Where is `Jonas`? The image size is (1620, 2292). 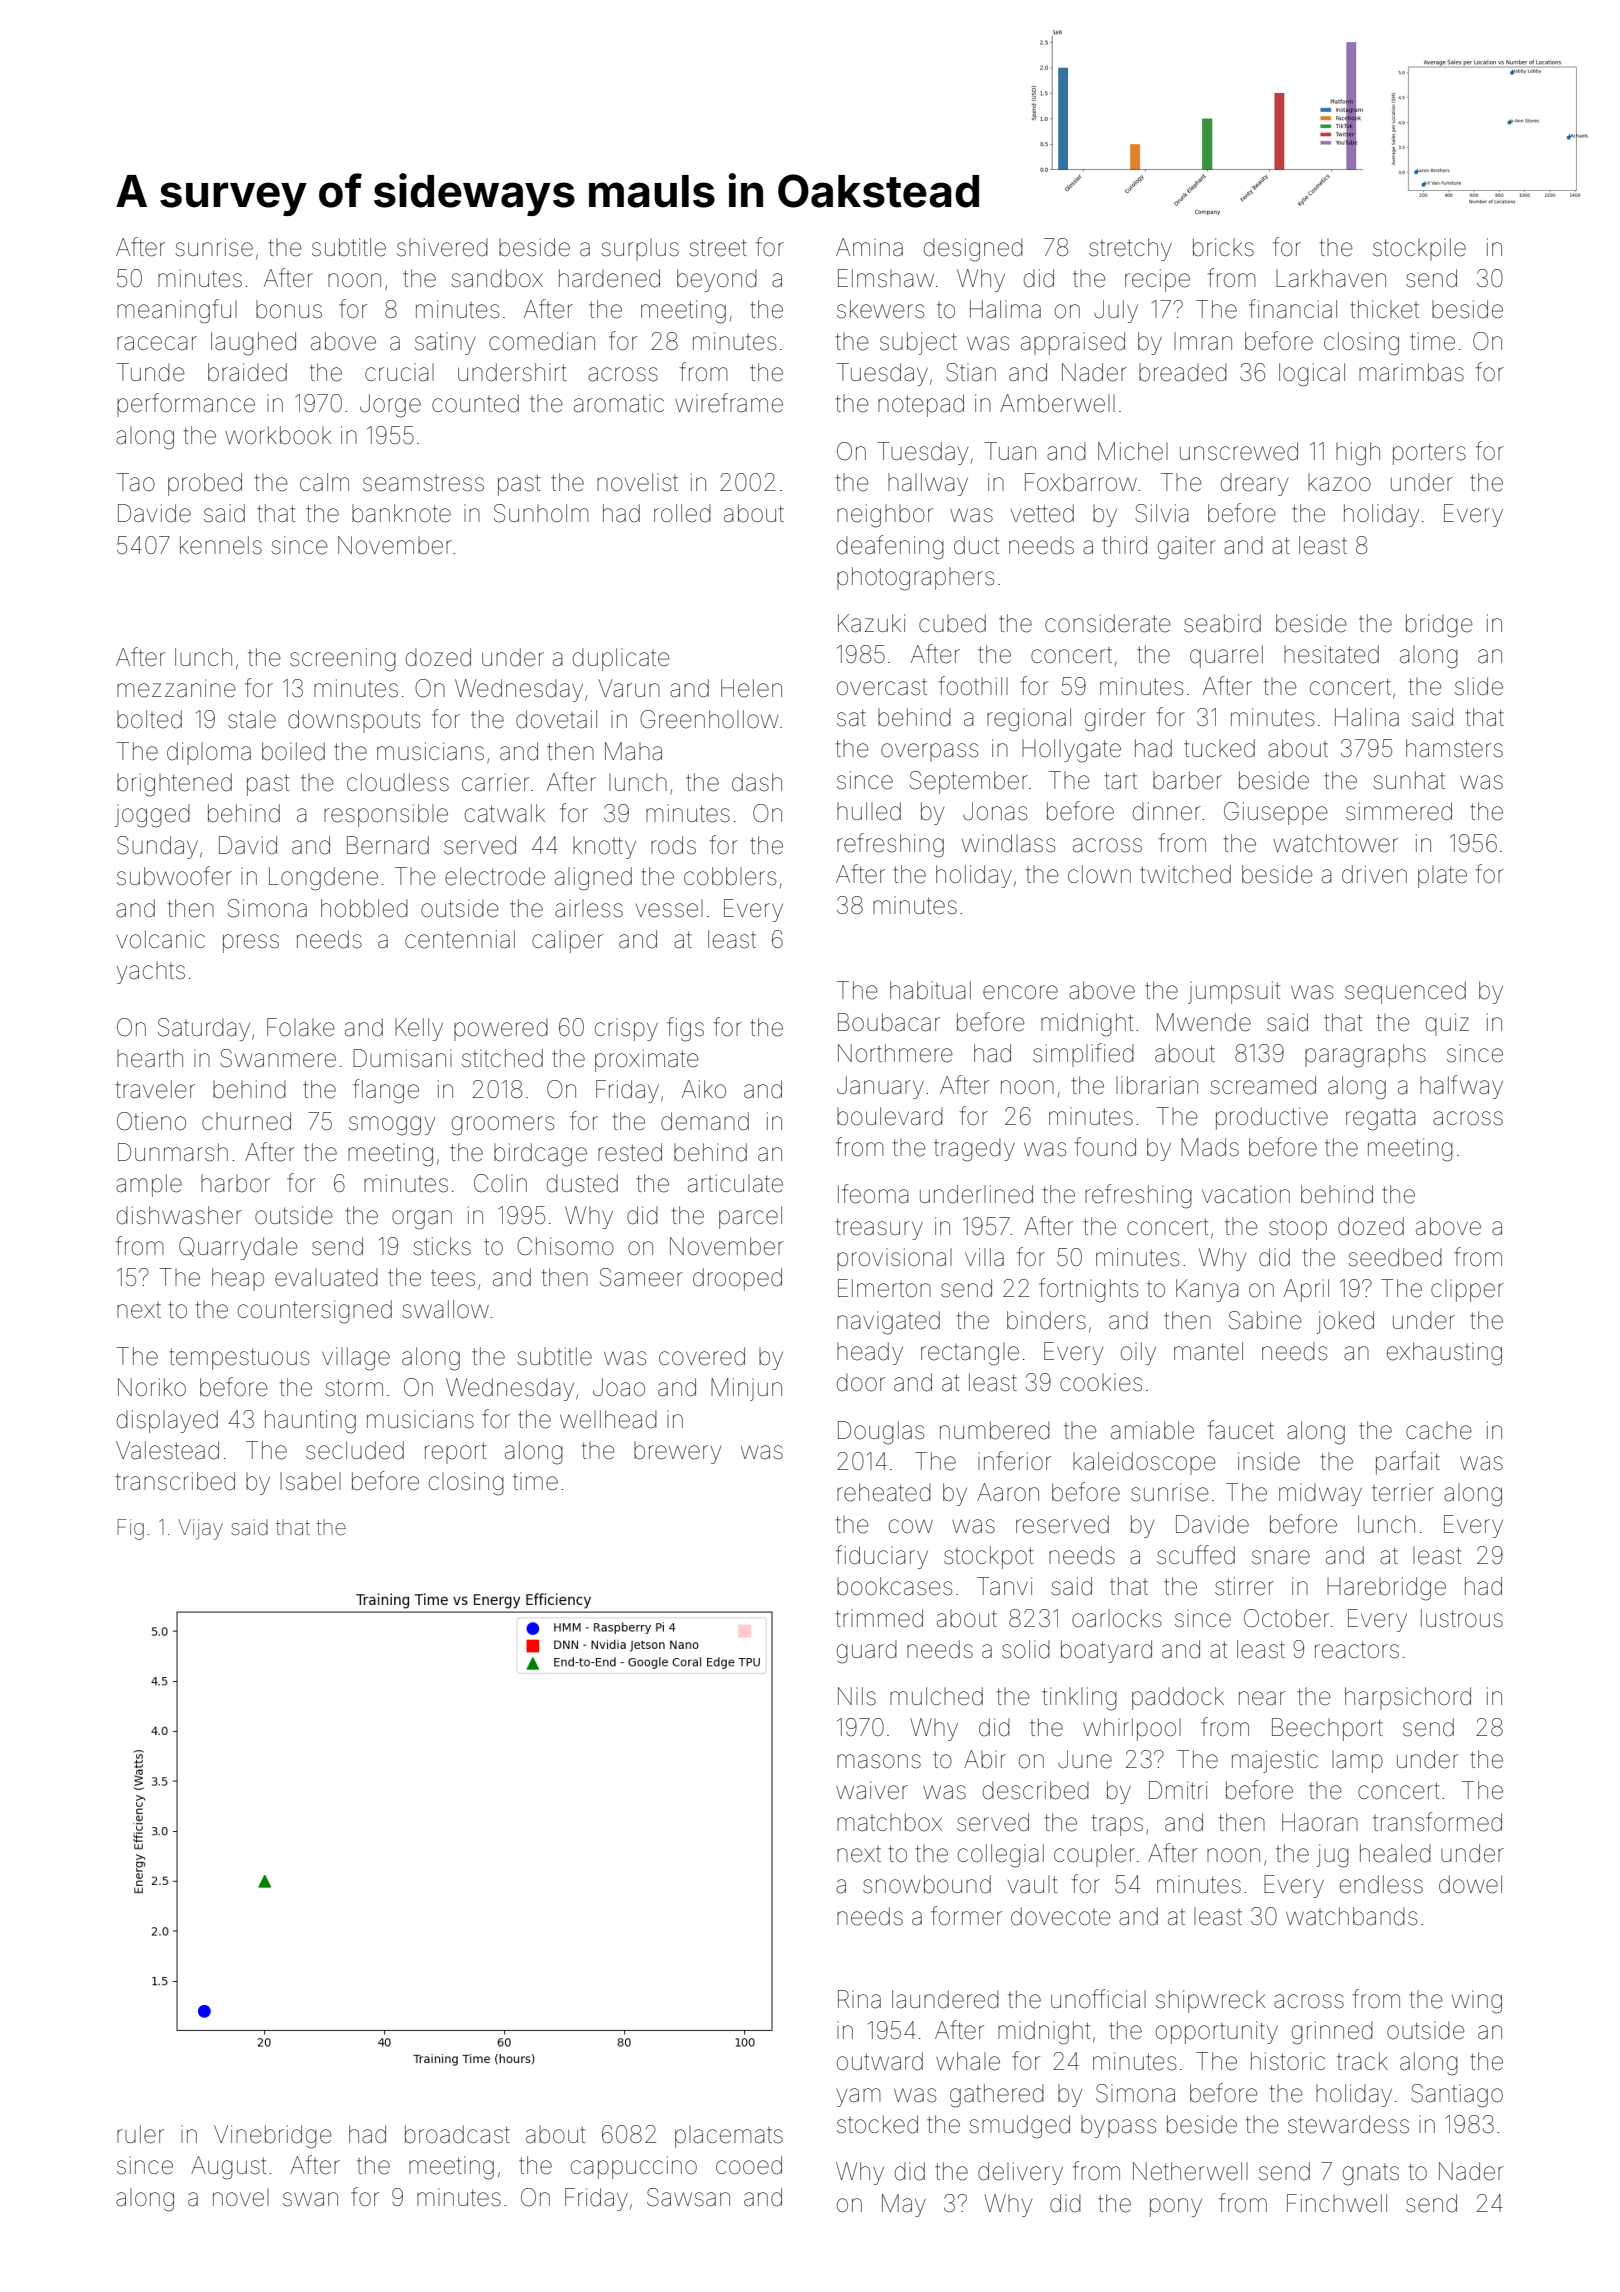 Jonas is located at coordinates (995, 811).
